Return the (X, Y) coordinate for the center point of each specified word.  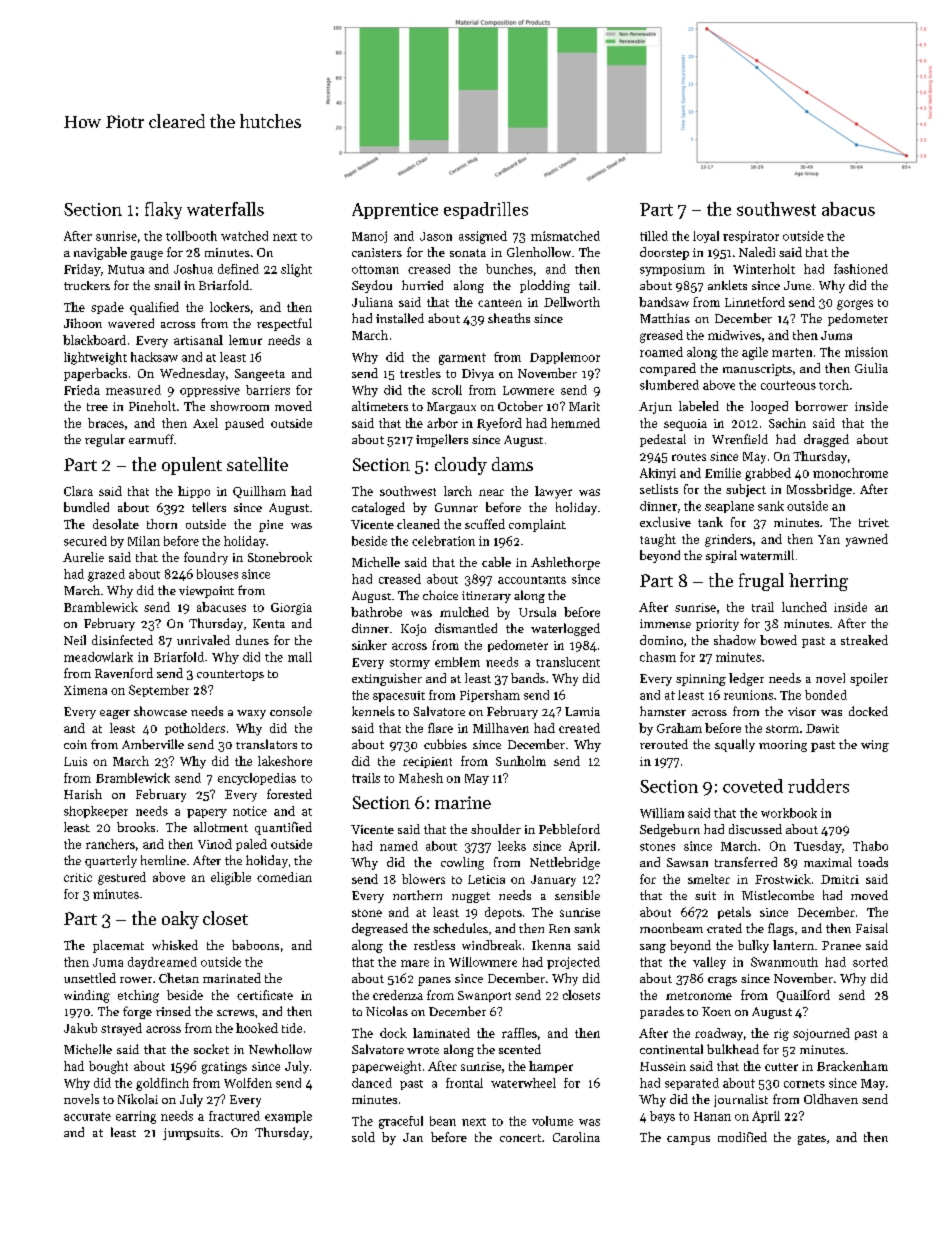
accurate (87, 1116)
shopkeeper (96, 812)
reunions (748, 695)
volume (552, 1121)
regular (105, 440)
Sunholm (521, 761)
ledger (746, 679)
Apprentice (395, 211)
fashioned (861, 269)
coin (75, 744)
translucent (568, 662)
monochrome (850, 473)
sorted (870, 962)
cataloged (378, 508)
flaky (163, 210)
